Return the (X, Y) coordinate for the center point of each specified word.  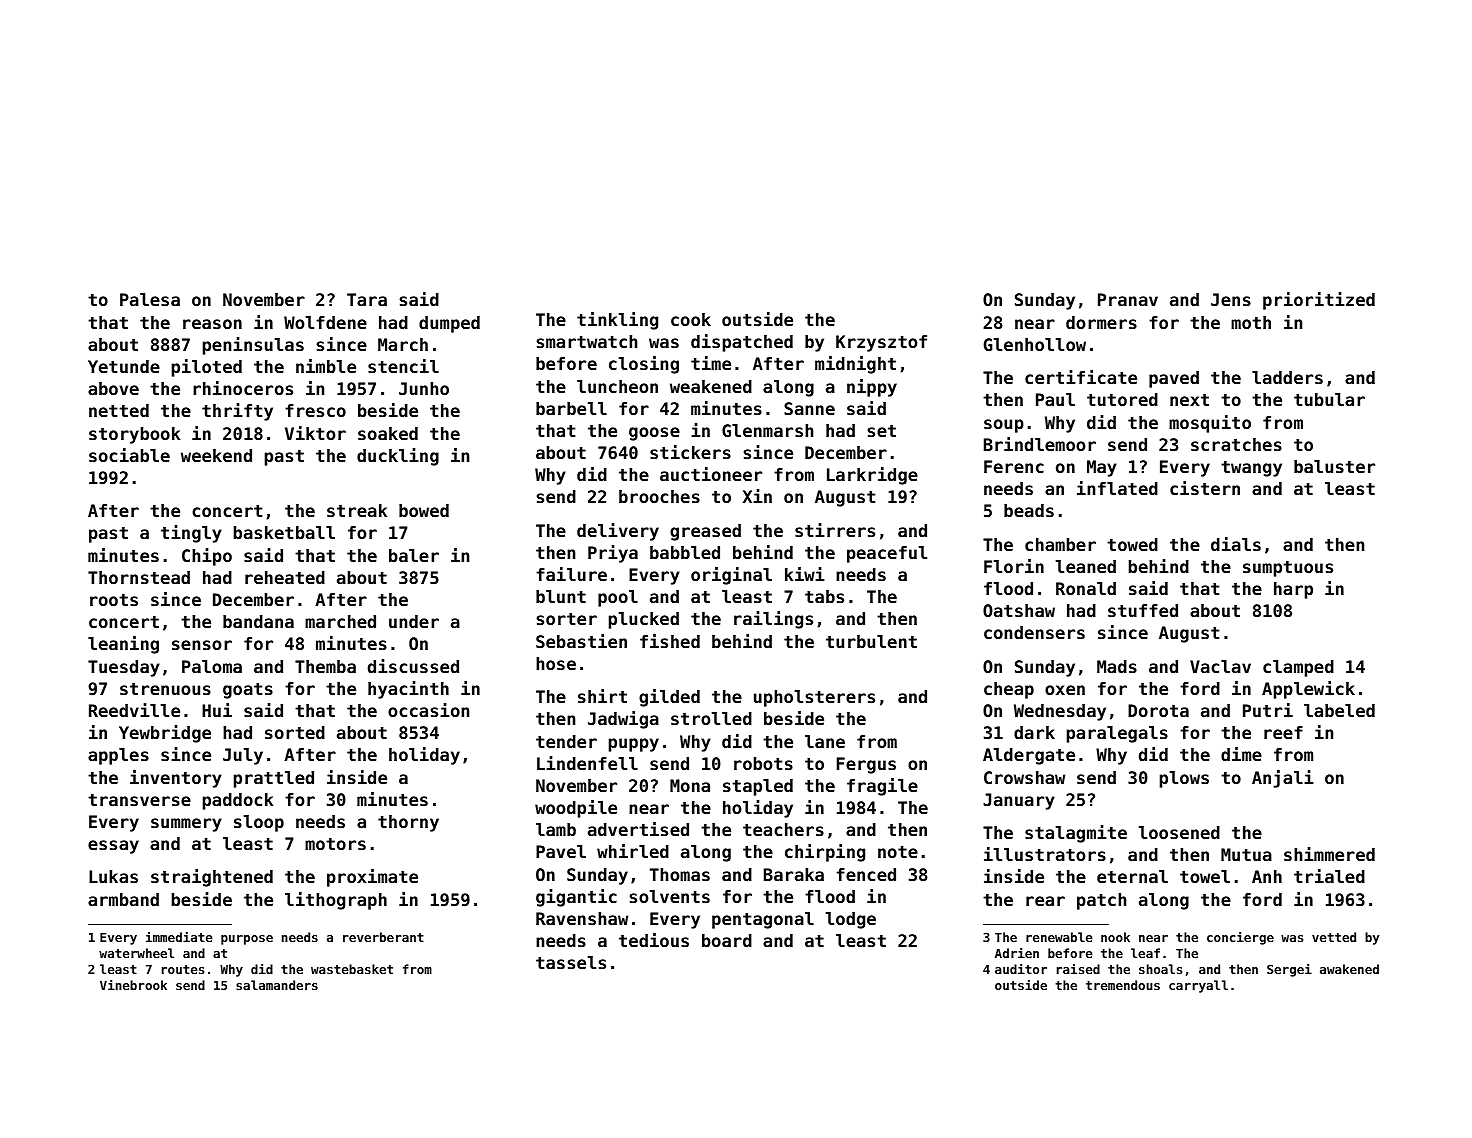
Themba (325, 666)
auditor (1021, 969)
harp (1293, 590)
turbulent (871, 641)
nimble (326, 366)
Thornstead (139, 577)
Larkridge (872, 476)
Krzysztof (881, 343)
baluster (1334, 466)
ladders (1287, 377)
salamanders (277, 985)
